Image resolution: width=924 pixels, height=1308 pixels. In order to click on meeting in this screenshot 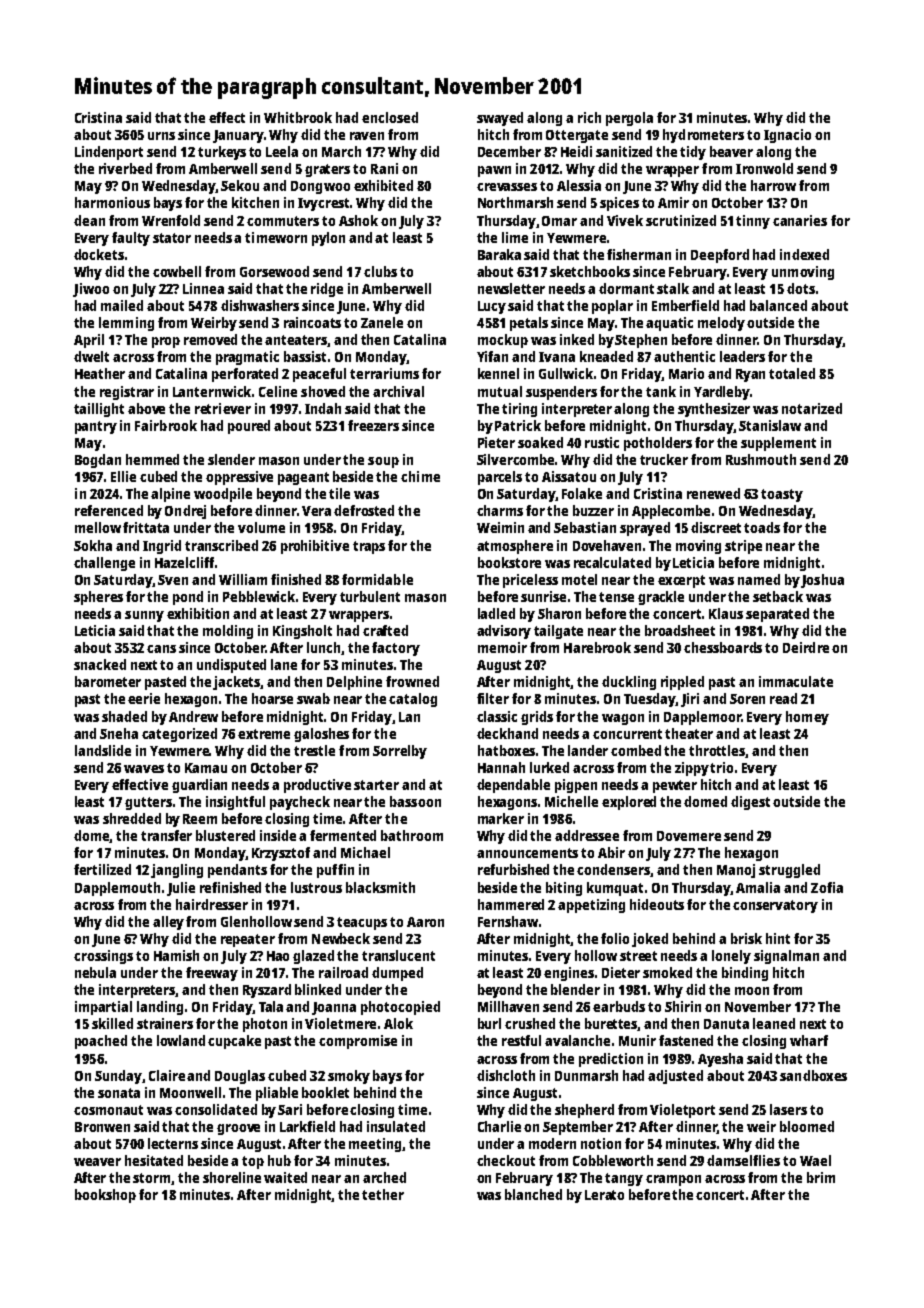, I will do `click(375, 1145)`.
